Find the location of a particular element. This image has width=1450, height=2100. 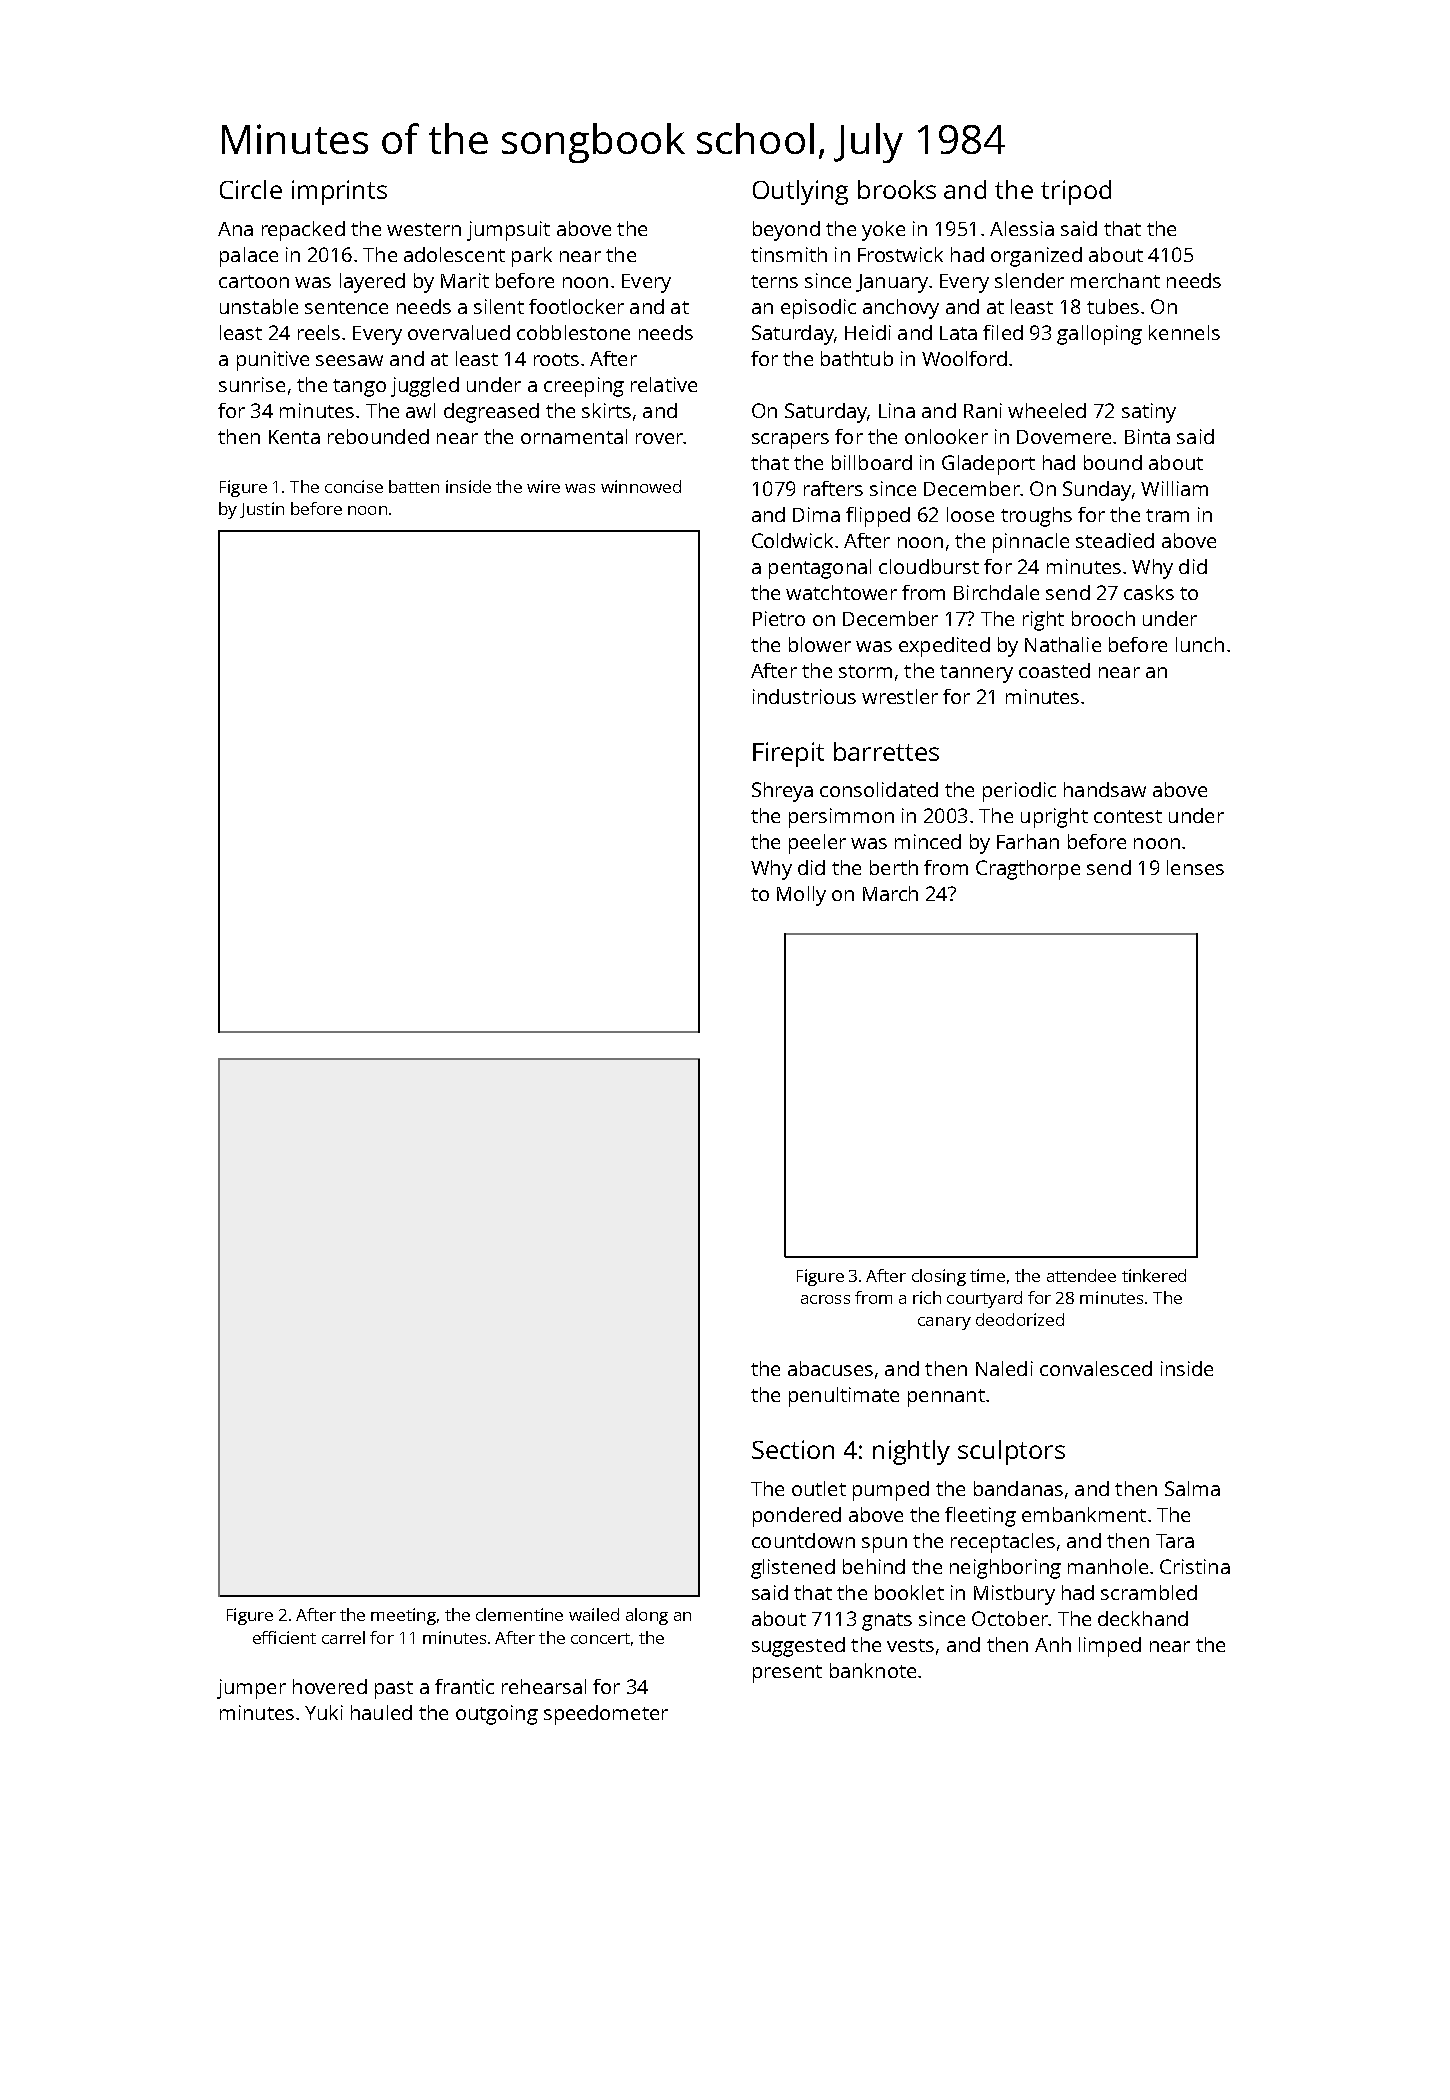

brooch is located at coordinates (1103, 618).
